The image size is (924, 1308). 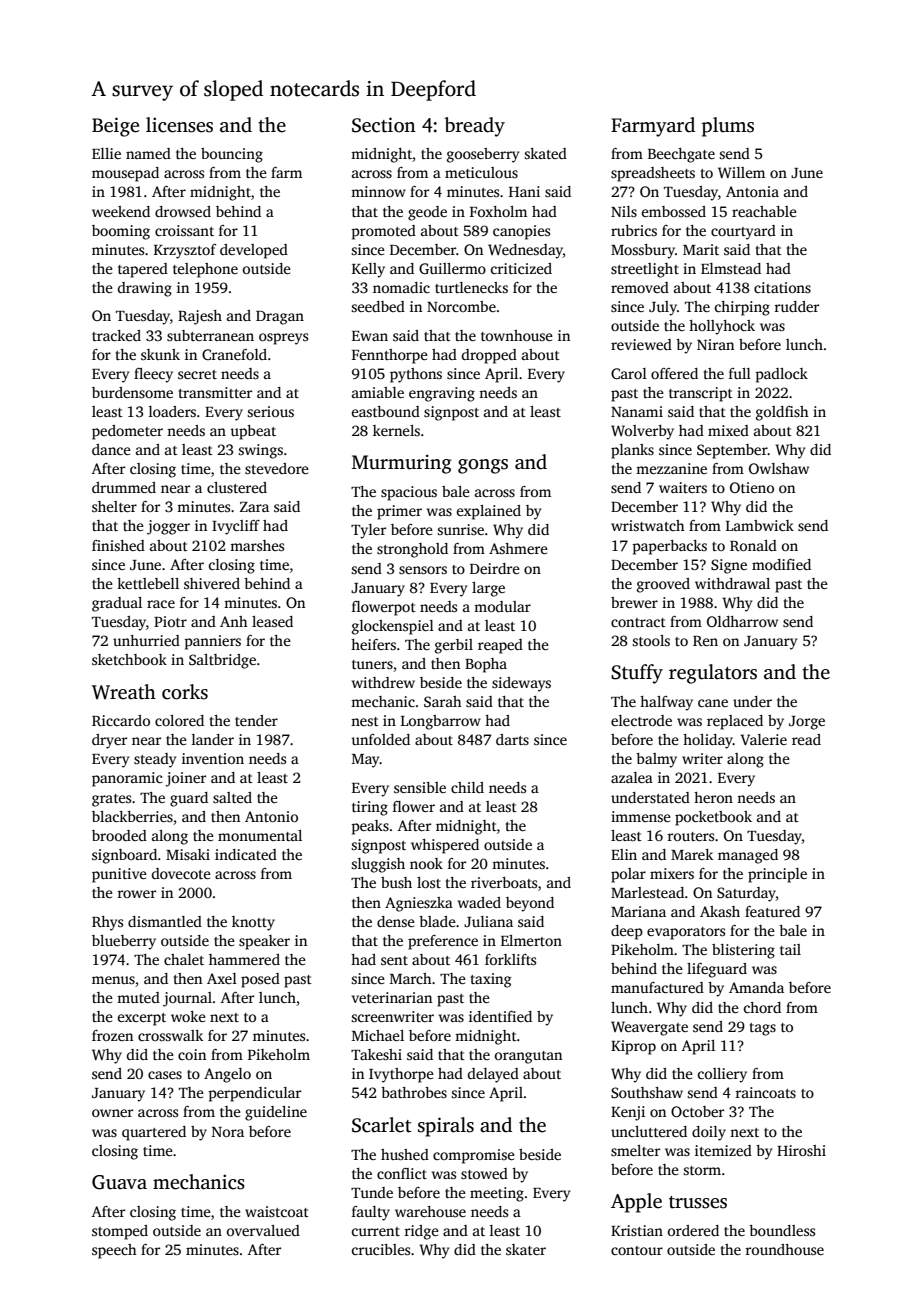 What do you see at coordinates (545, 153) in the screenshot?
I see `skated` at bounding box center [545, 153].
